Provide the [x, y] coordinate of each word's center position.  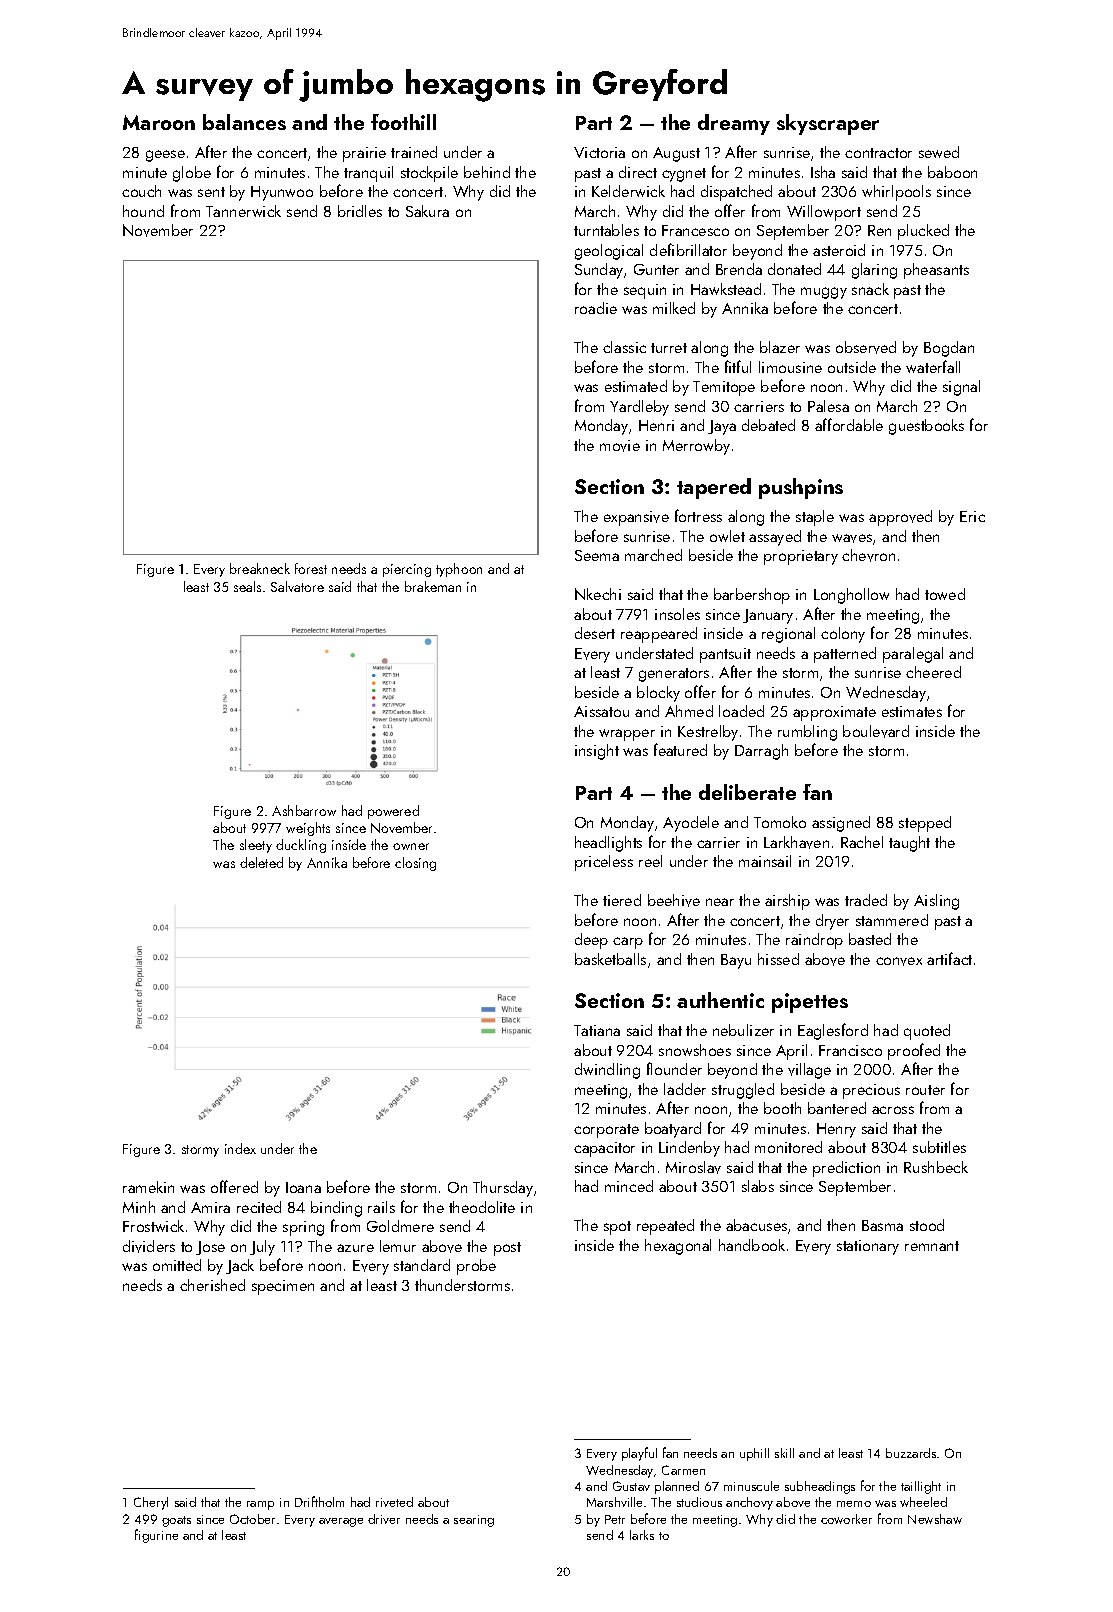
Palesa [828, 406]
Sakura [427, 211]
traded [866, 900]
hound [143, 211]
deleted [261, 862]
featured [680, 749]
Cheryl [151, 1503]
